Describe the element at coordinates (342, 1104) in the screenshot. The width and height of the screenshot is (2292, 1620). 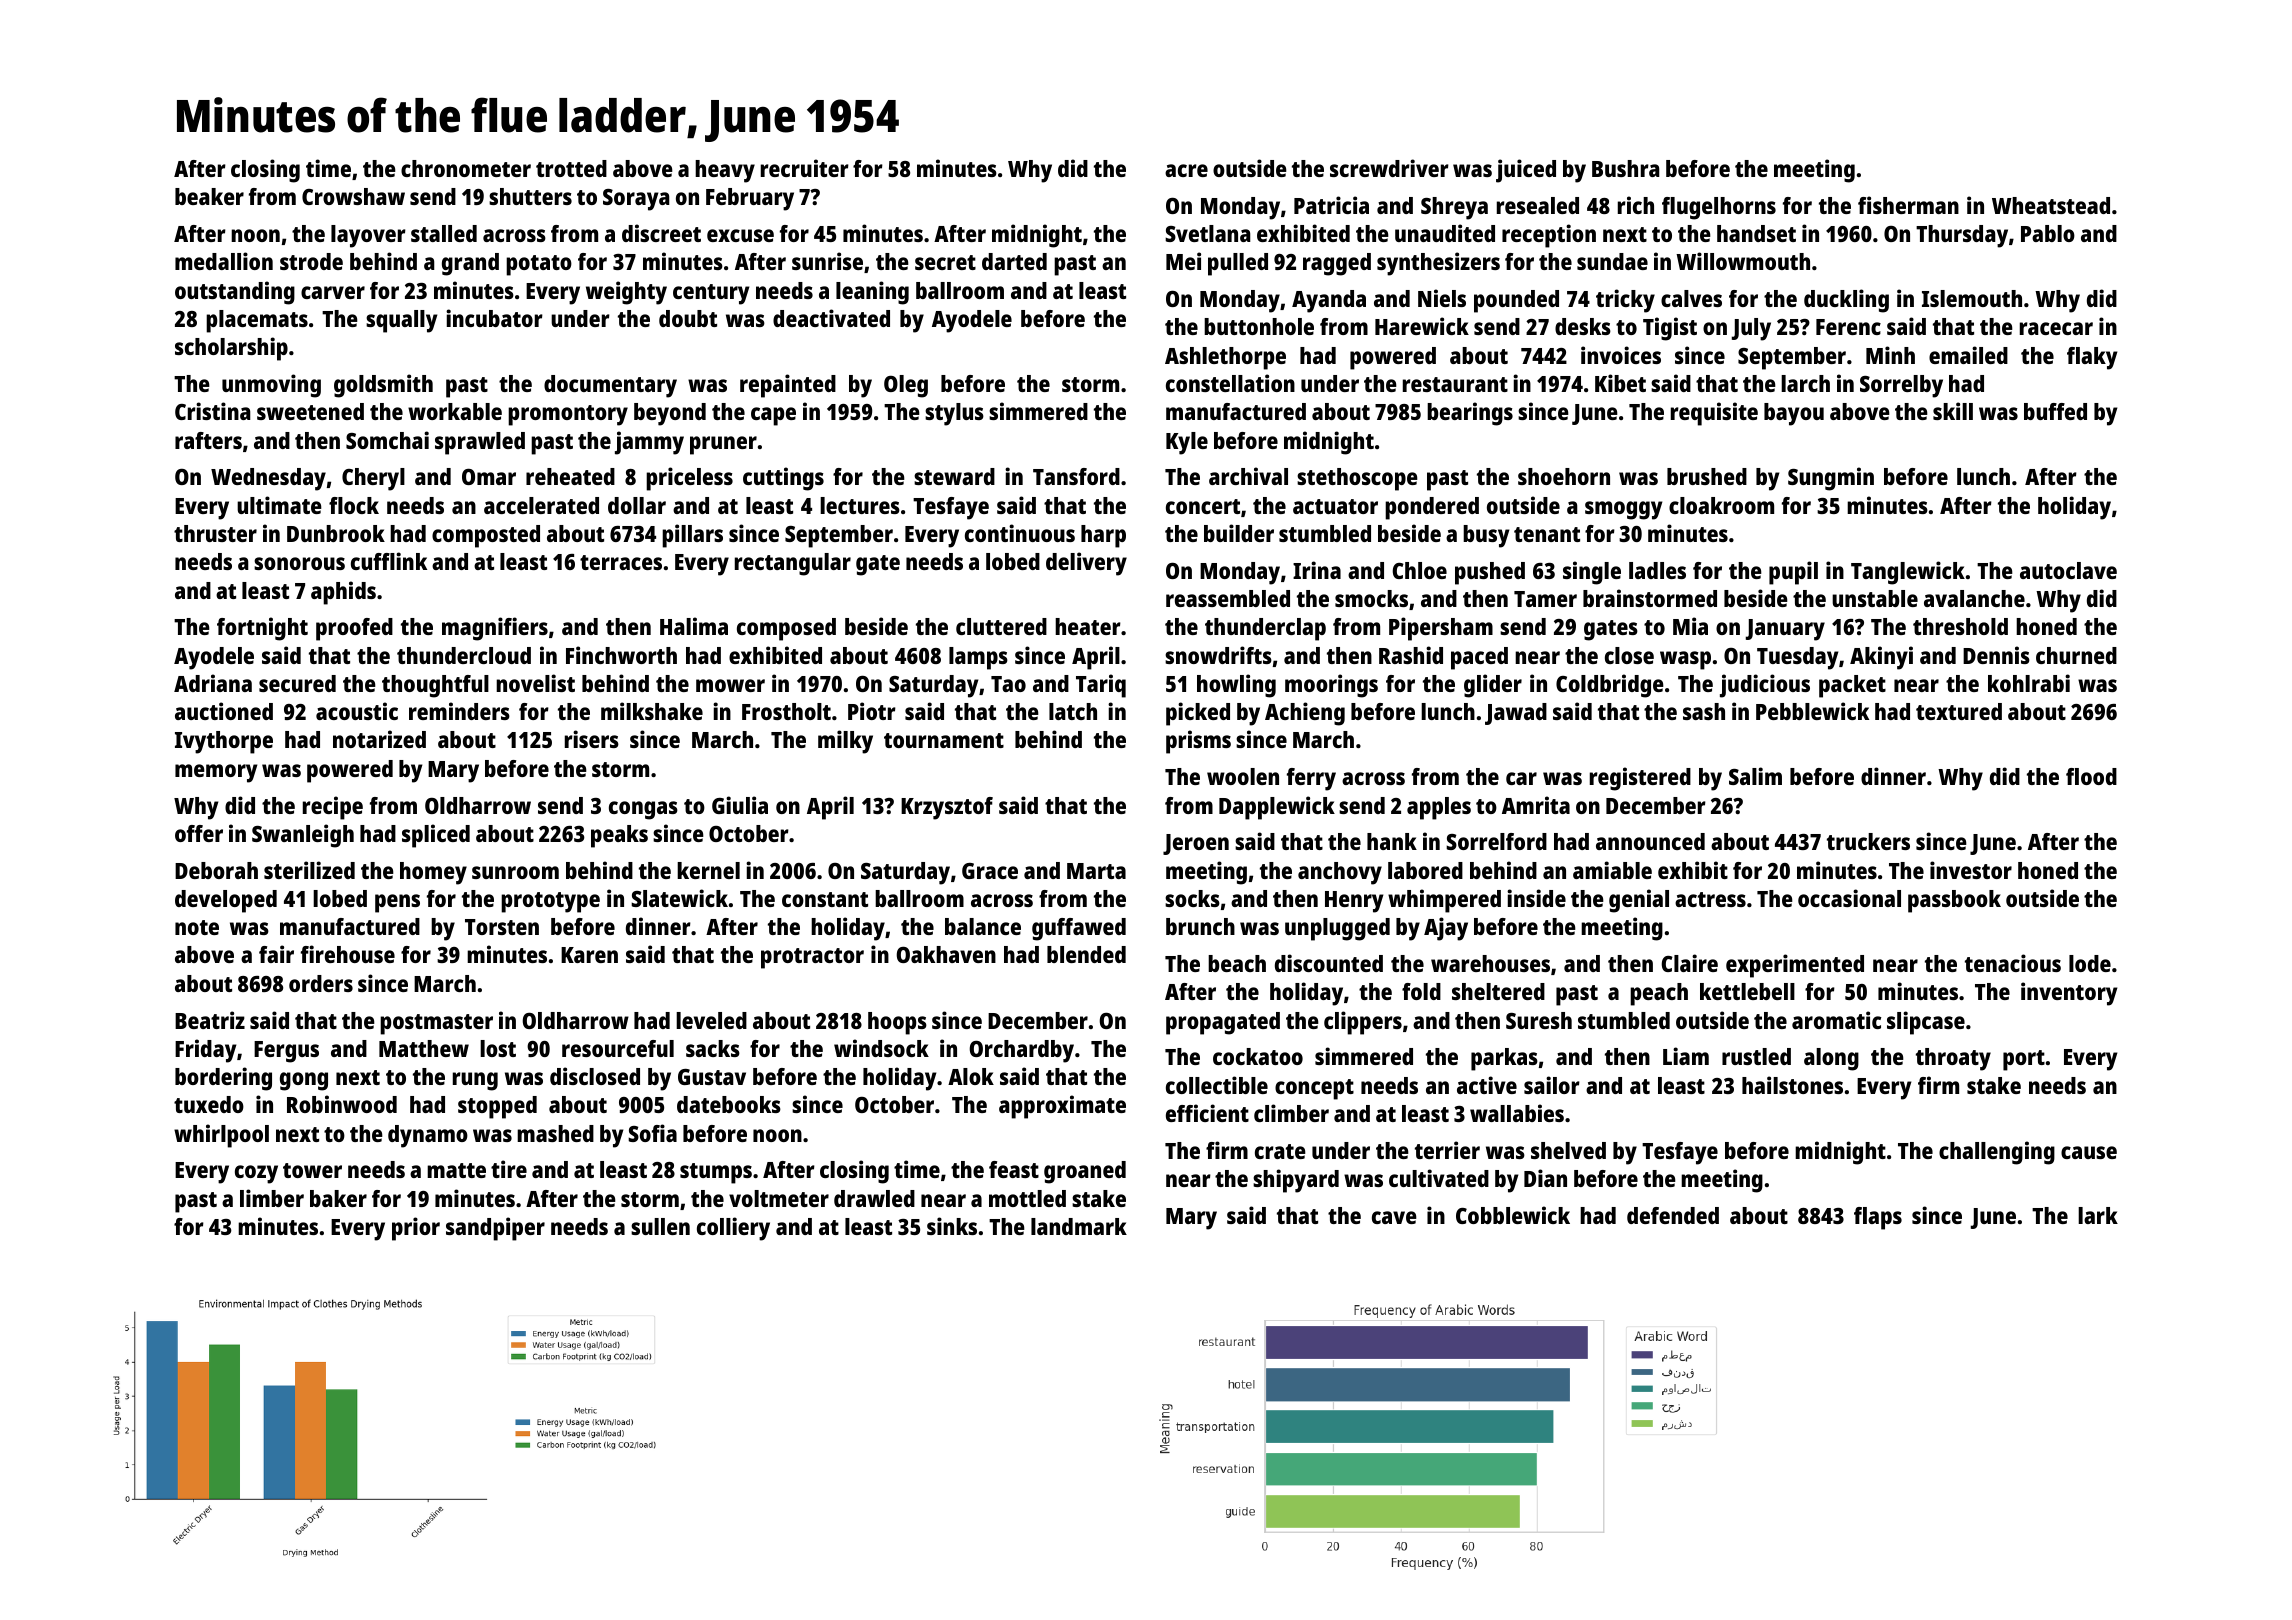
I see `Robinwood` at that location.
